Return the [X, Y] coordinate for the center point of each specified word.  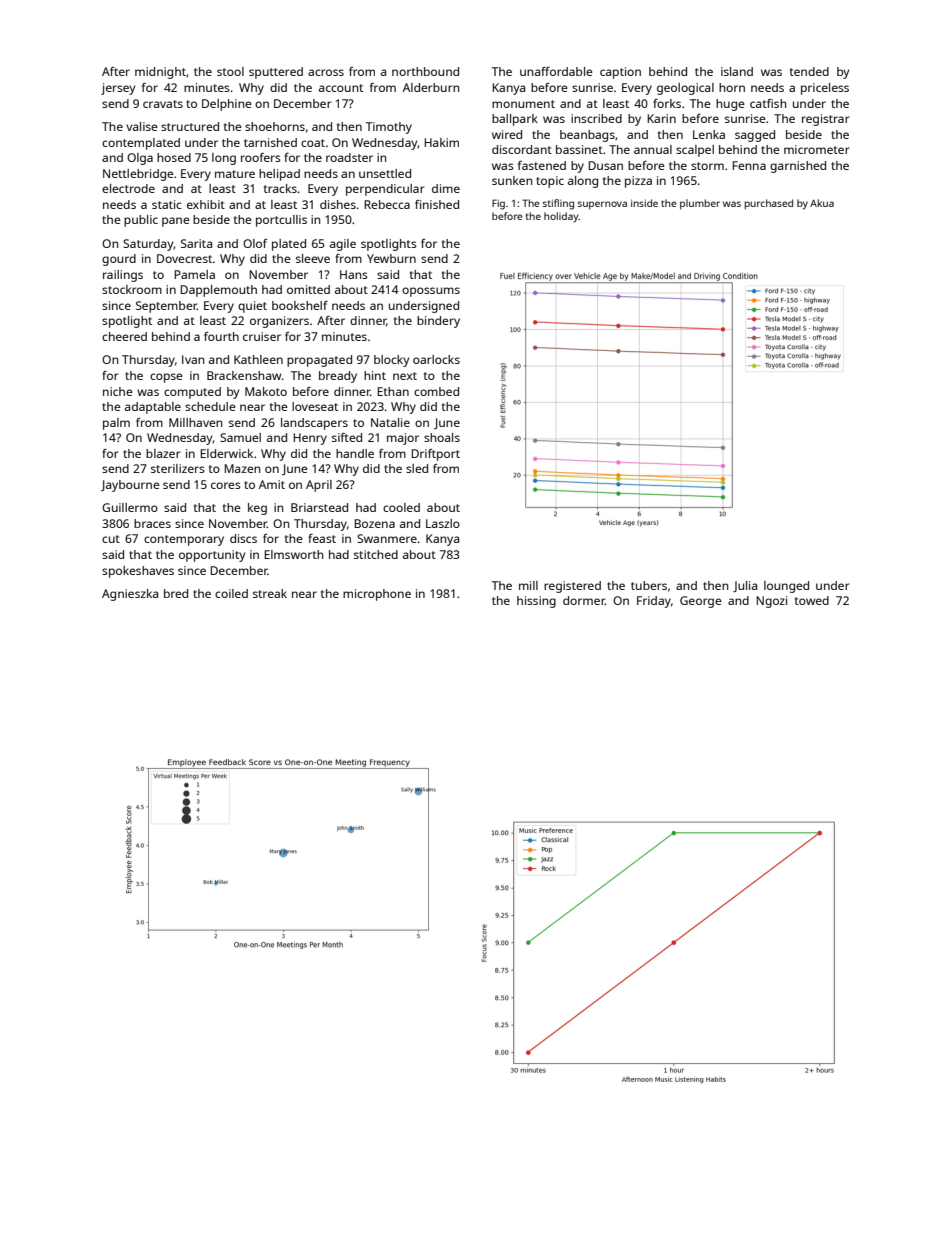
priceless [825, 89]
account [341, 88]
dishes [338, 204]
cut [111, 539]
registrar [826, 120]
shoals [442, 437]
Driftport [435, 455]
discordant [522, 149]
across [326, 72]
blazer [163, 453]
